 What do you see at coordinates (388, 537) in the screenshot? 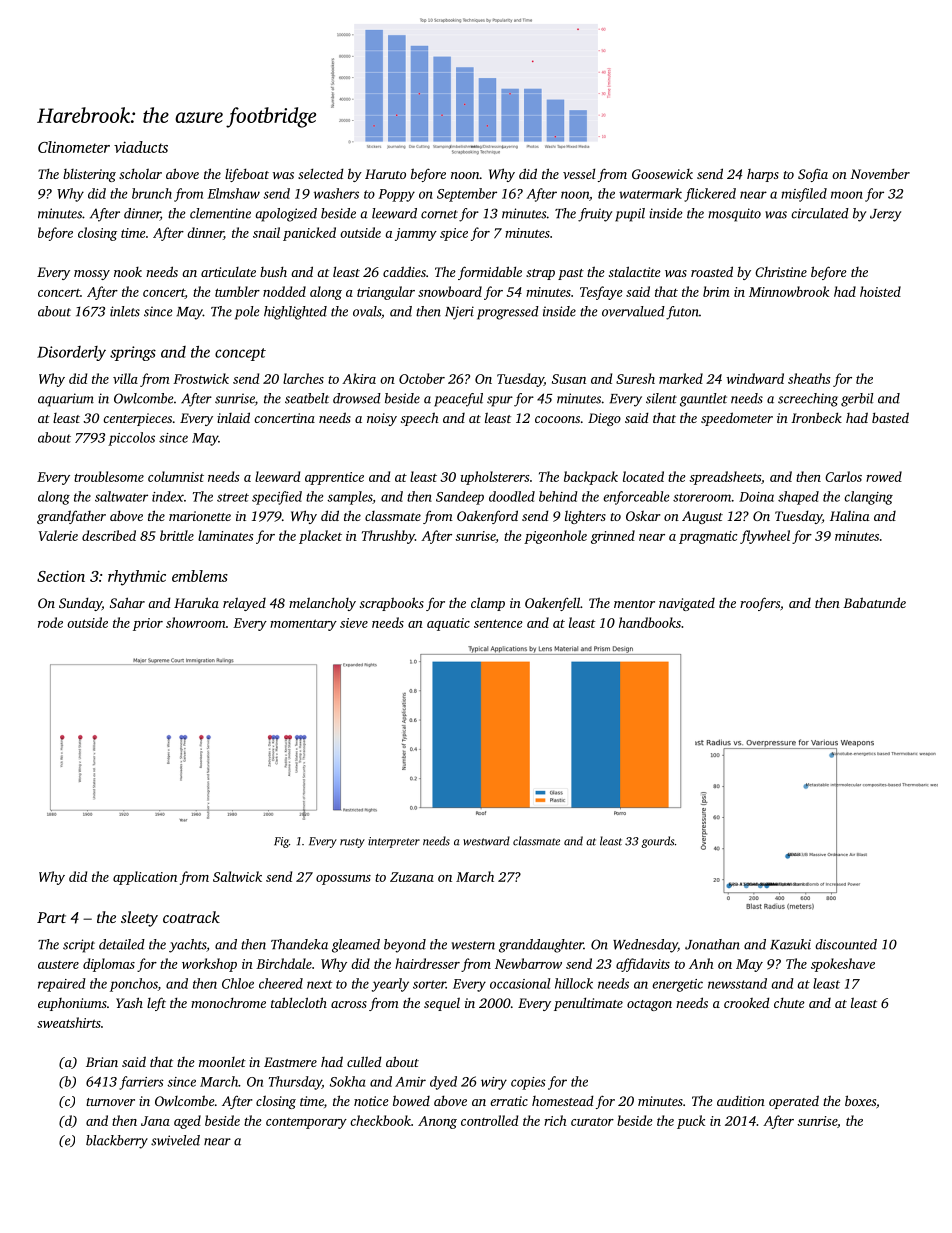
I see `Thrushby` at bounding box center [388, 537].
